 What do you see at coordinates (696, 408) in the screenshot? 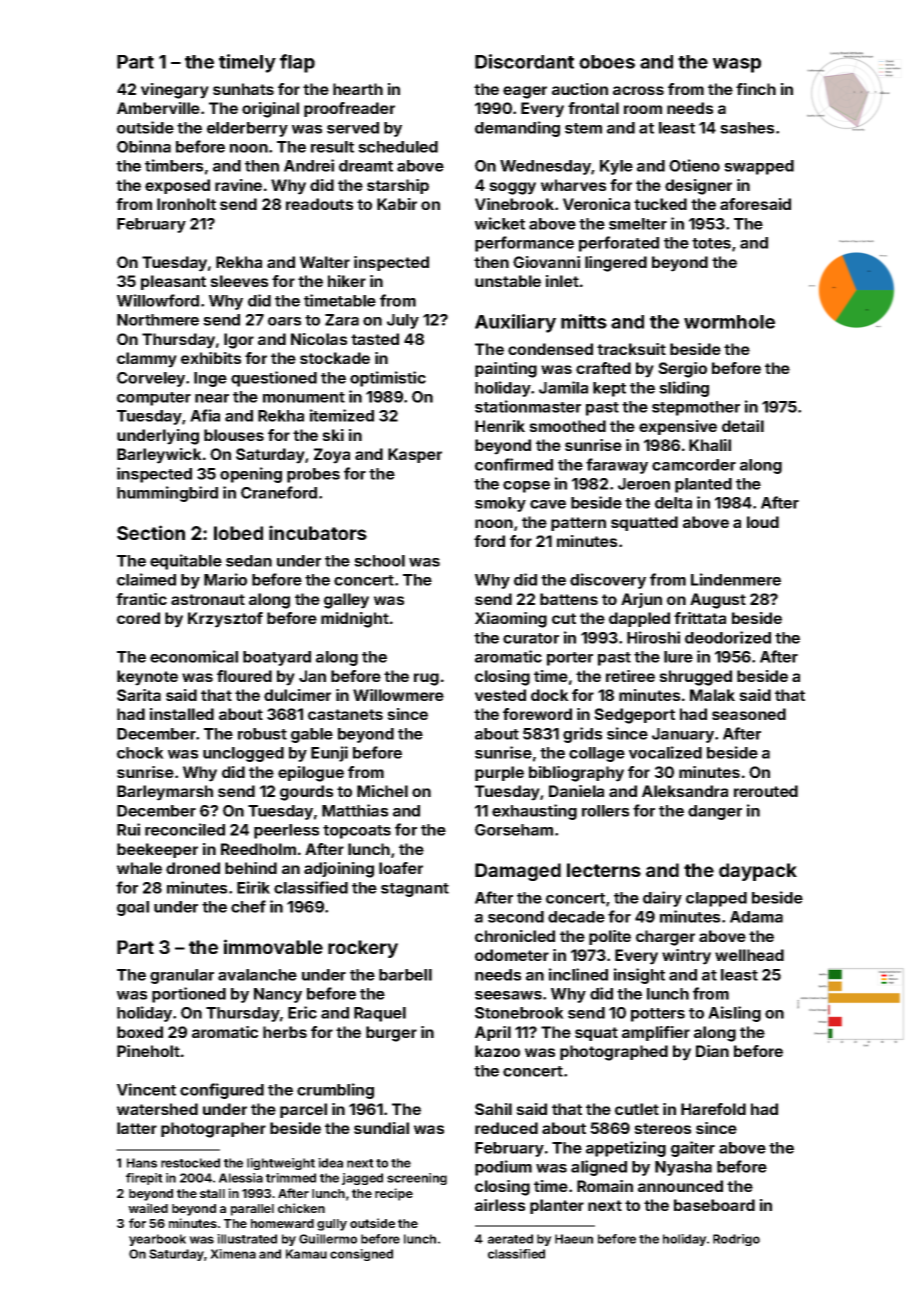
I see `stepmother` at bounding box center [696, 408].
